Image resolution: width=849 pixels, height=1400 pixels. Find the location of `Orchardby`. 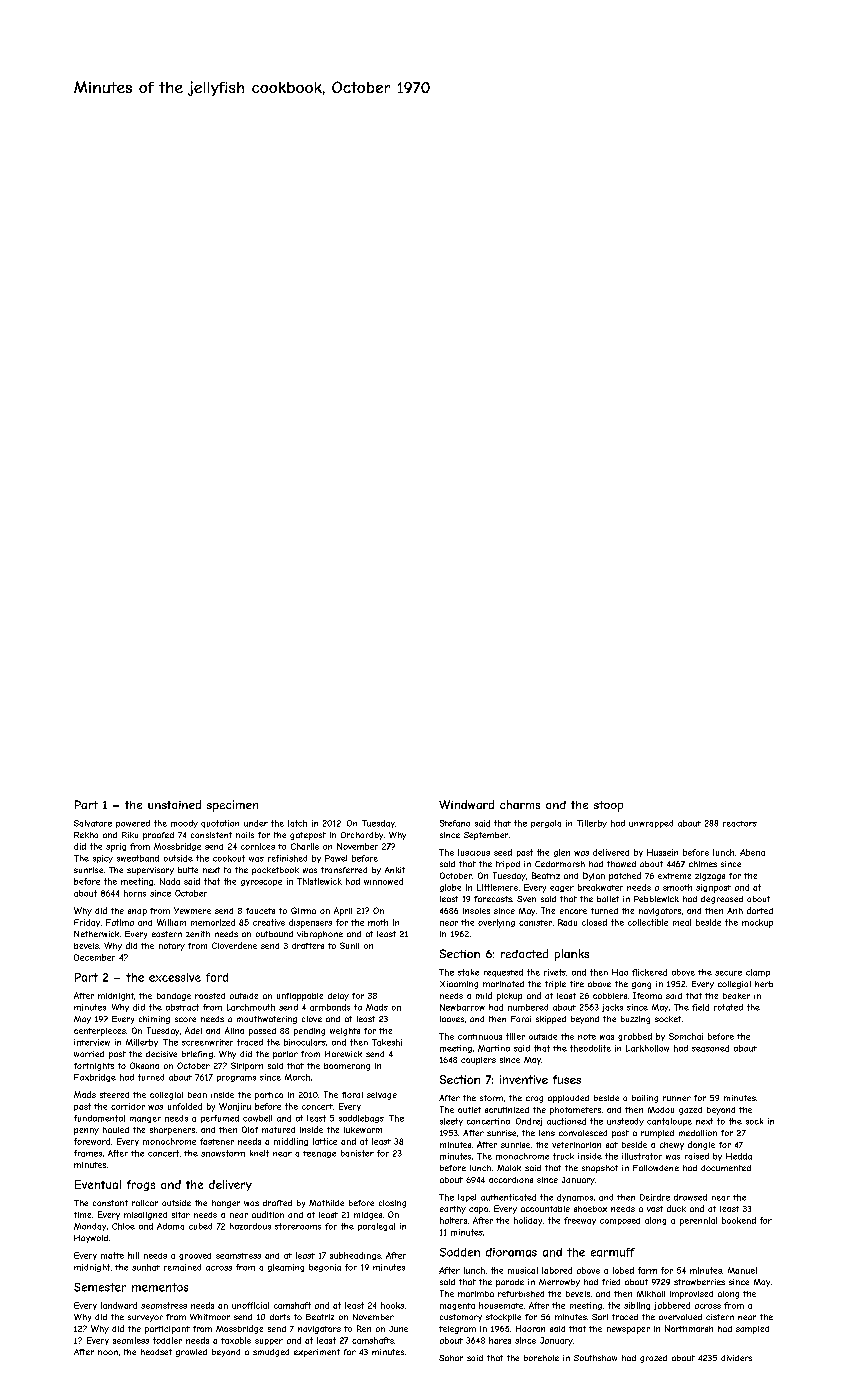

Orchardby is located at coordinates (362, 836).
